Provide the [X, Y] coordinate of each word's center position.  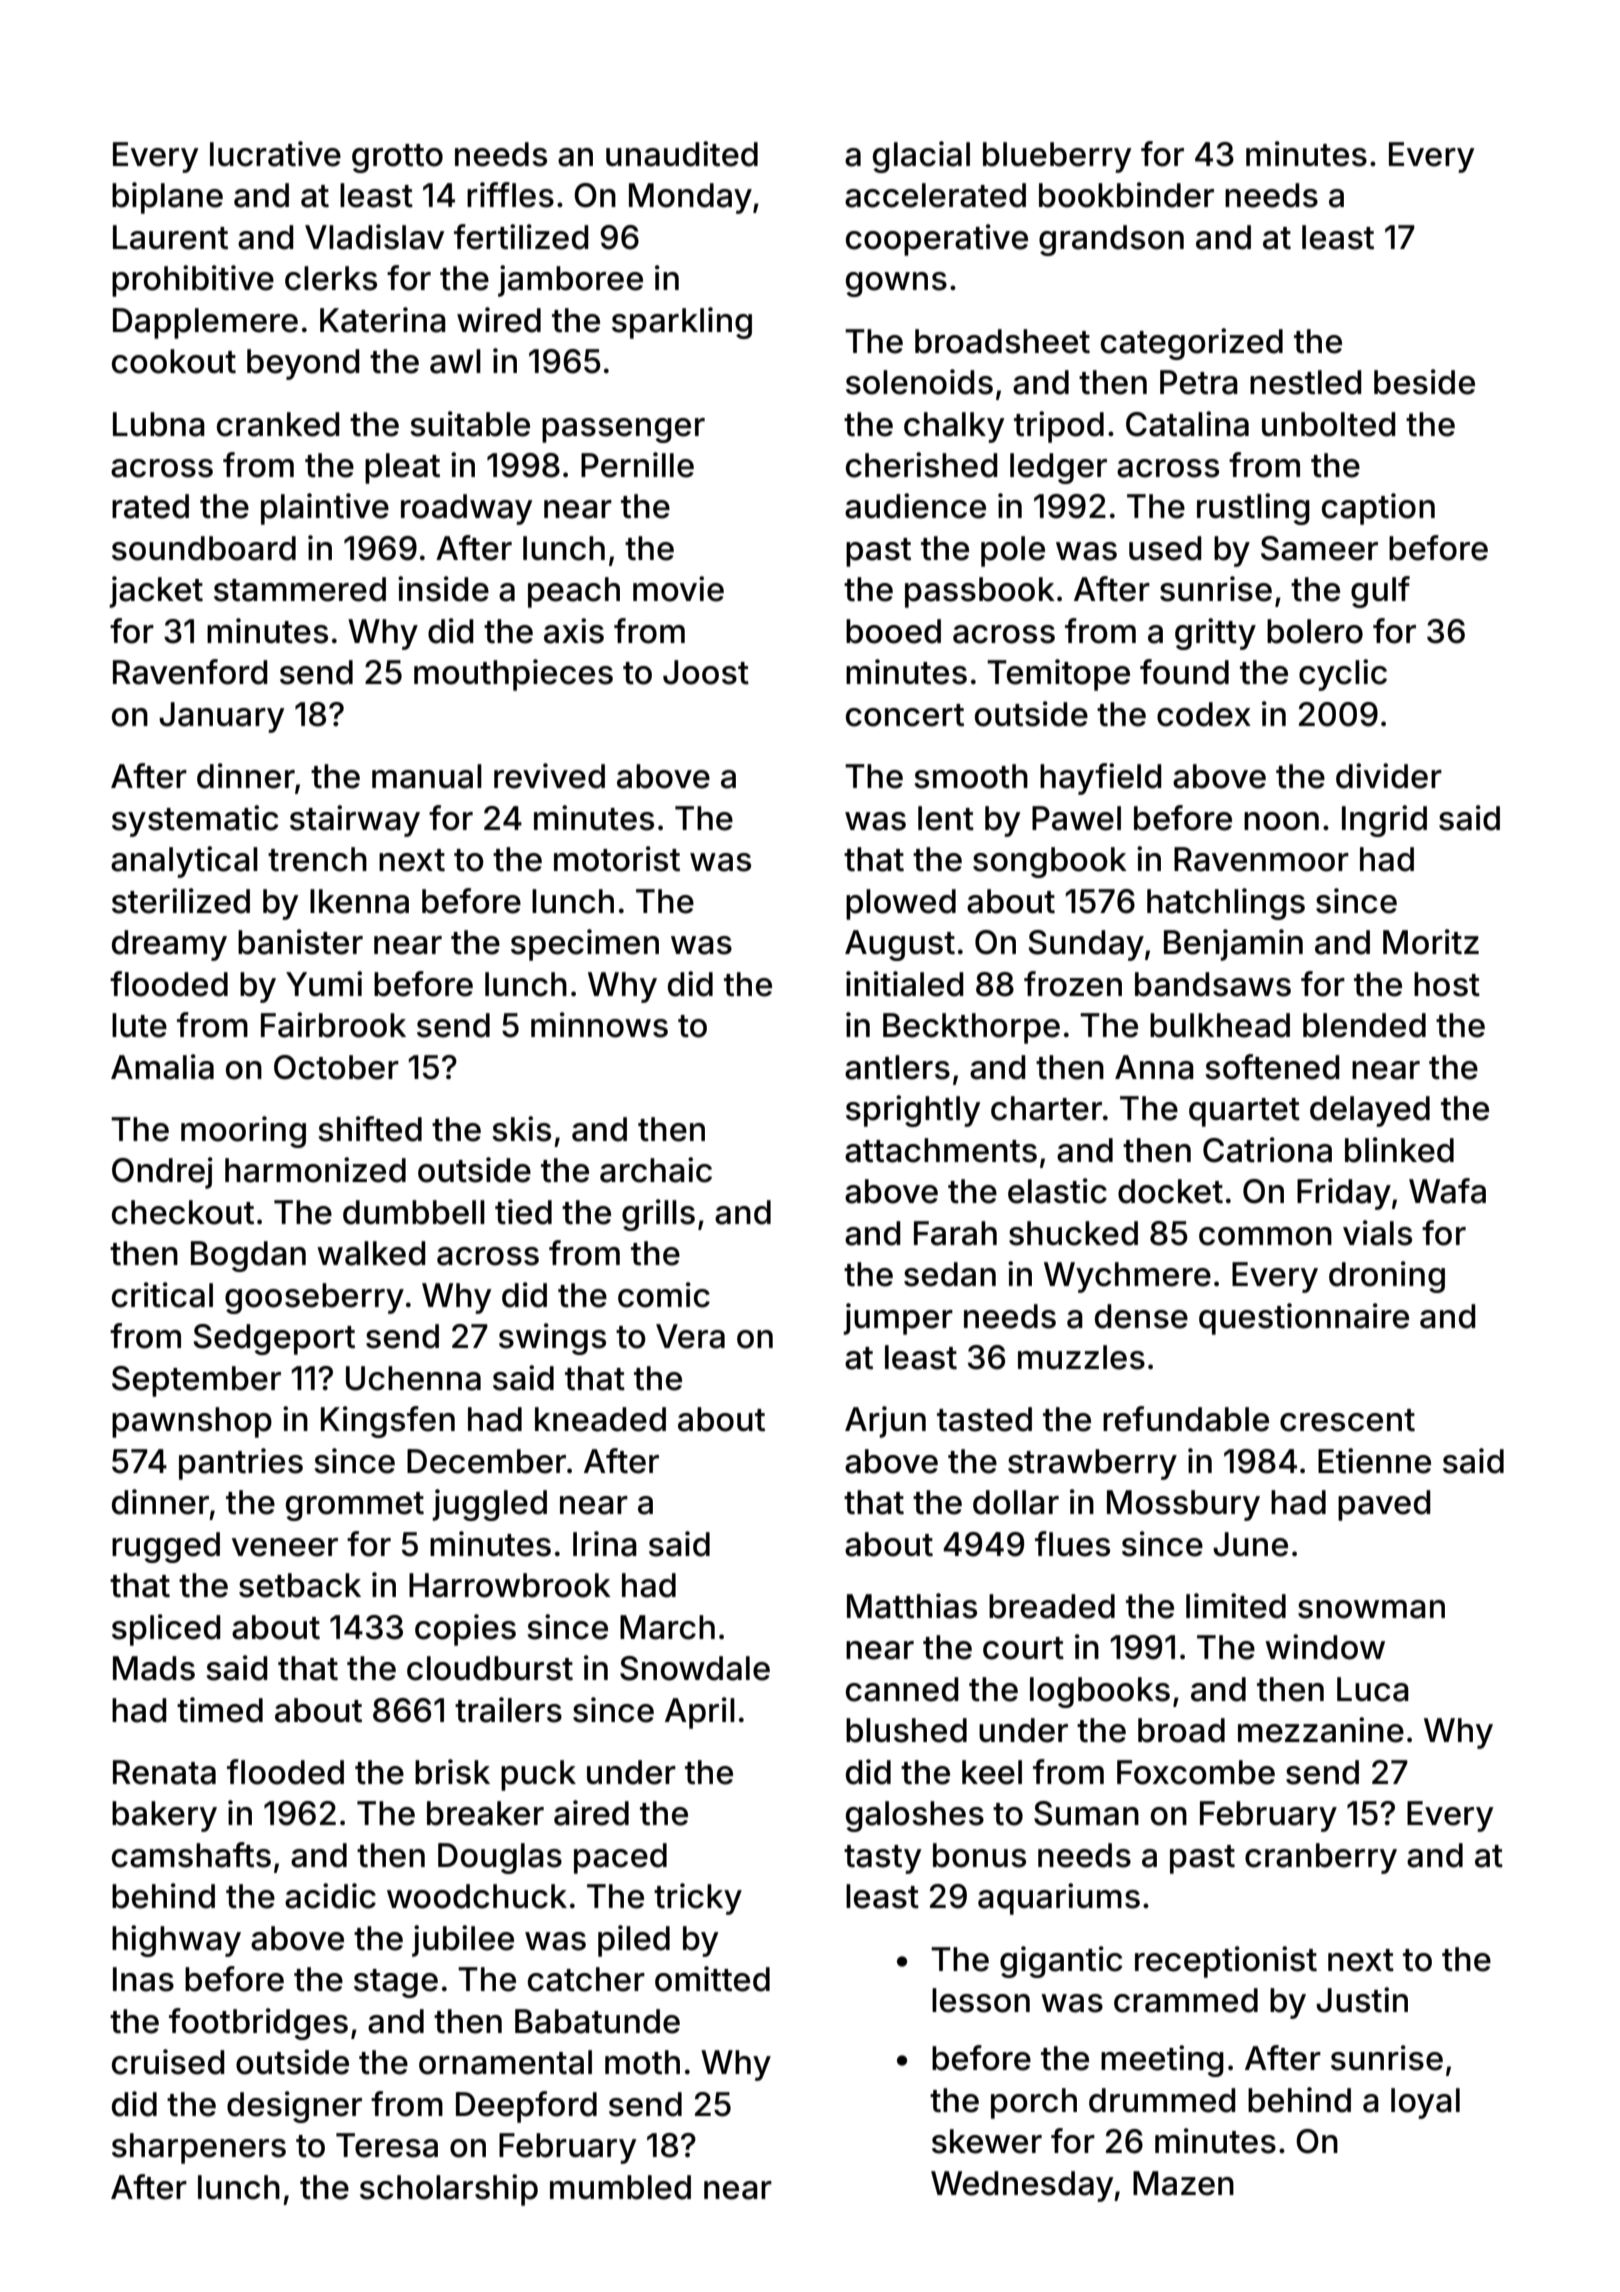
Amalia [162, 1067]
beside [1424, 382]
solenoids [919, 382]
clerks [331, 278]
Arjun [885, 1422]
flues [1072, 1544]
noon [1281, 821]
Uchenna [413, 1378]
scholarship [449, 2190]
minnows [599, 1025]
